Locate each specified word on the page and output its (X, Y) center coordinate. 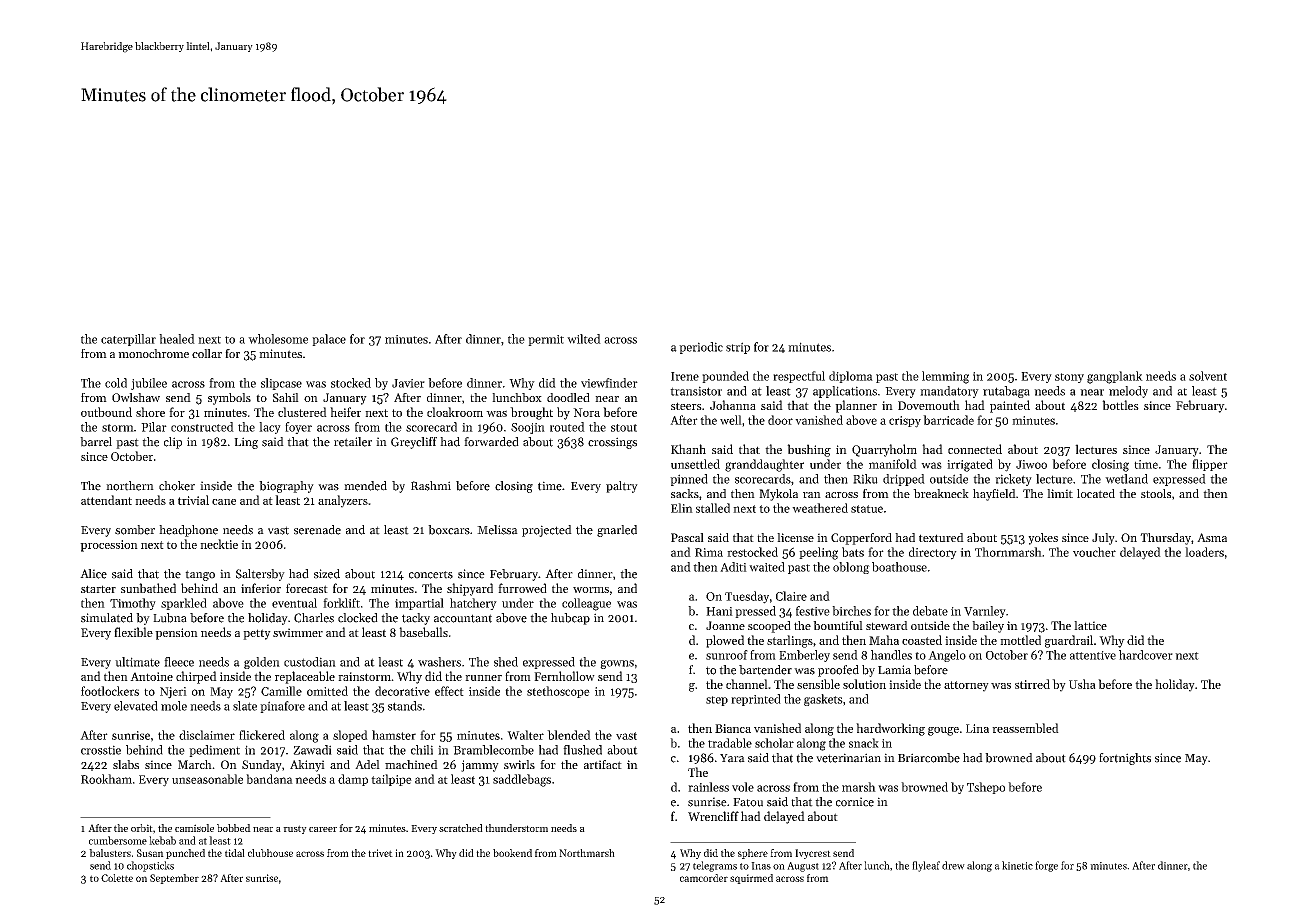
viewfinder (609, 383)
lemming (945, 377)
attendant (106, 500)
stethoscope (558, 692)
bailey (988, 627)
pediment (214, 751)
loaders (1204, 552)
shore (150, 412)
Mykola (778, 495)
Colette (117, 878)
